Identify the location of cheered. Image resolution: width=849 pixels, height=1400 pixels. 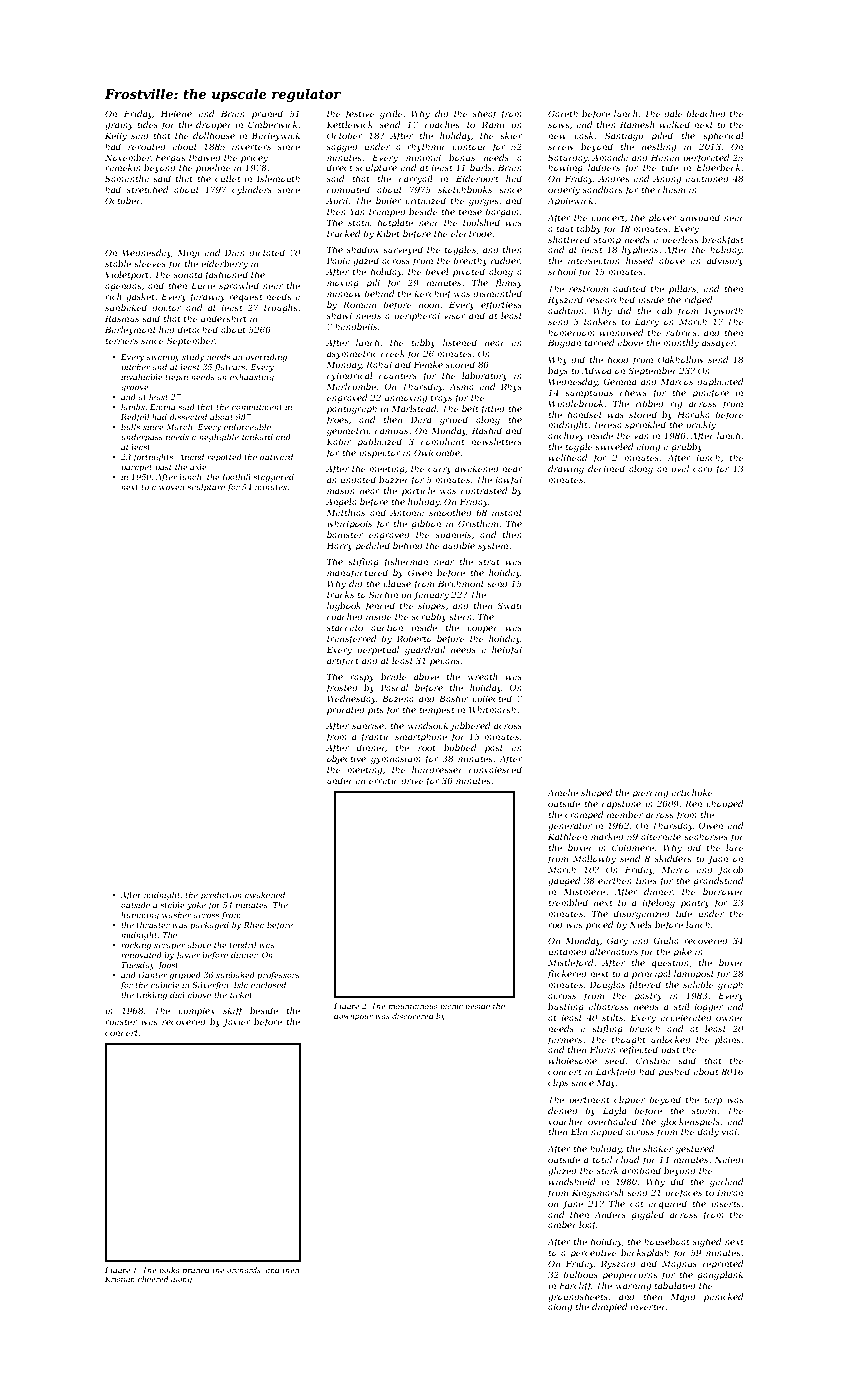
(153, 1279).
